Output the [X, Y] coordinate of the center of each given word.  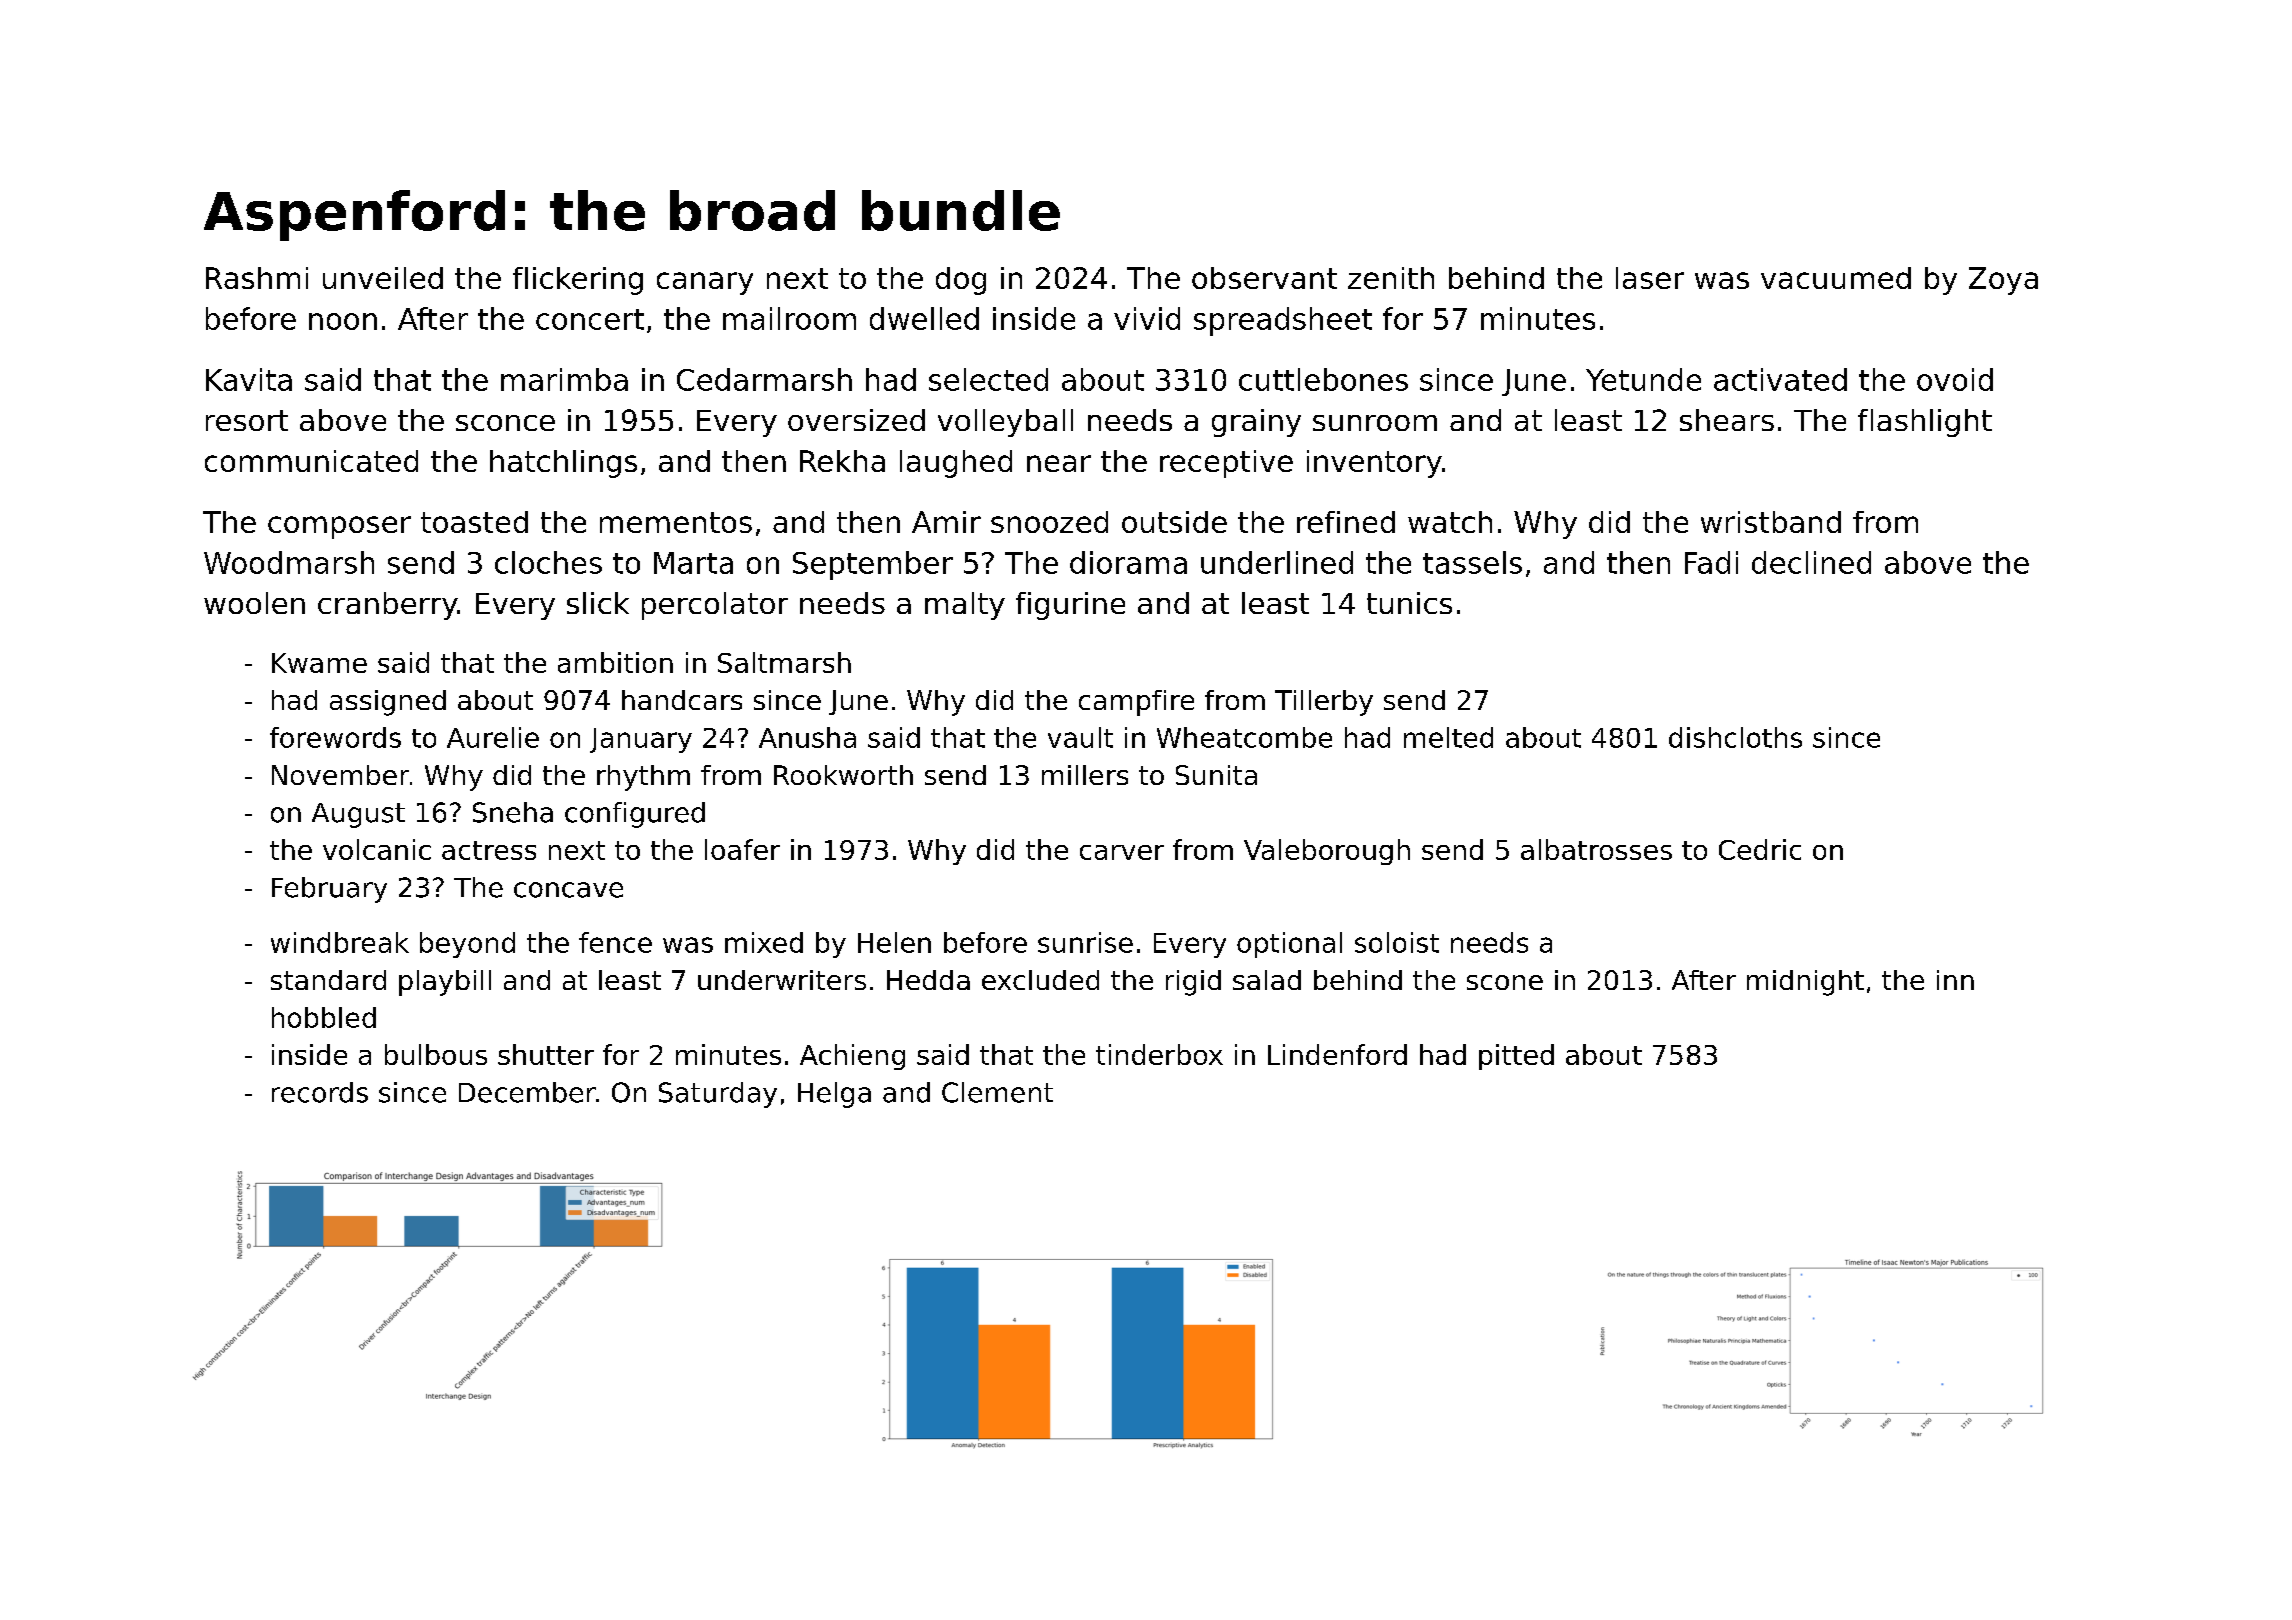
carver [1122, 852]
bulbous [436, 1054]
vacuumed [1836, 278]
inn [1955, 980]
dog [961, 281]
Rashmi [257, 278]
